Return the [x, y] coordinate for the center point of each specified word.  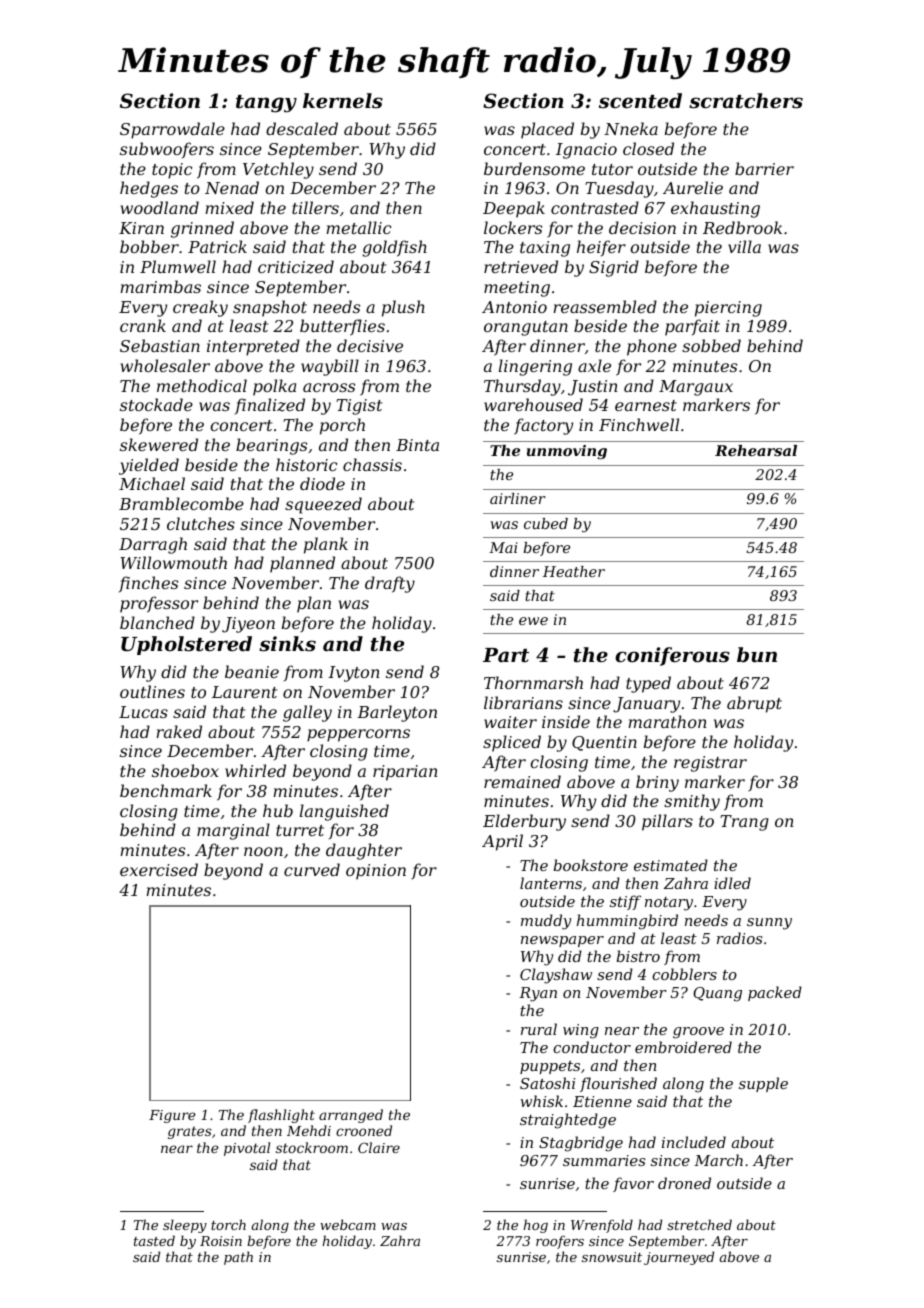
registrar [710, 764]
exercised [159, 869]
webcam [348, 1224]
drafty [390, 584]
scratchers [746, 101]
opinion [376, 872]
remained [522, 781]
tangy [266, 104]
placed [547, 130]
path [238, 1258]
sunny [769, 924]
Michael [152, 483]
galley [307, 713]
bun [757, 654]
